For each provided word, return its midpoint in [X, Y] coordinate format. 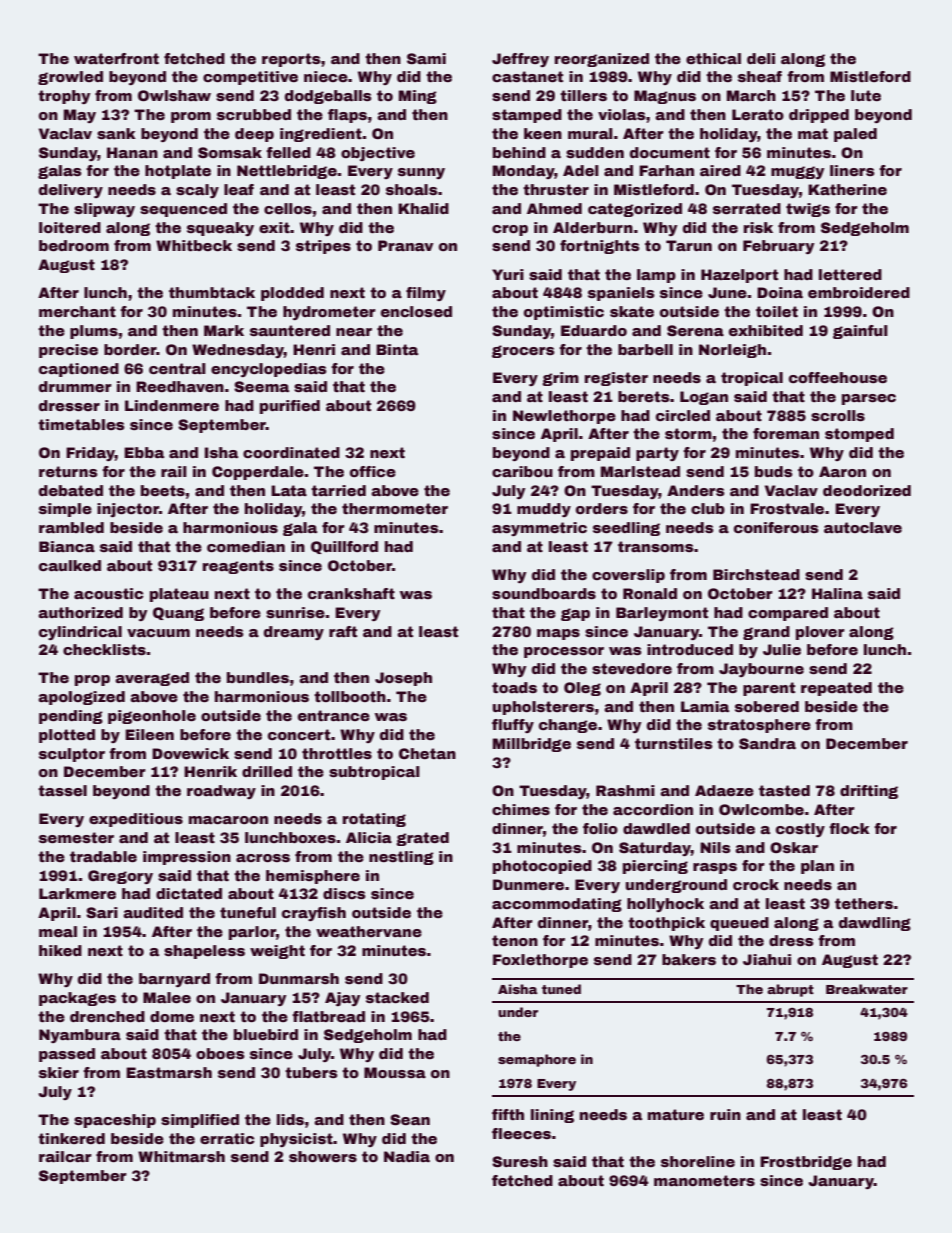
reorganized [602, 60]
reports [291, 60]
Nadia [407, 1156]
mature [676, 1114]
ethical [713, 58]
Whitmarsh [181, 1156]
